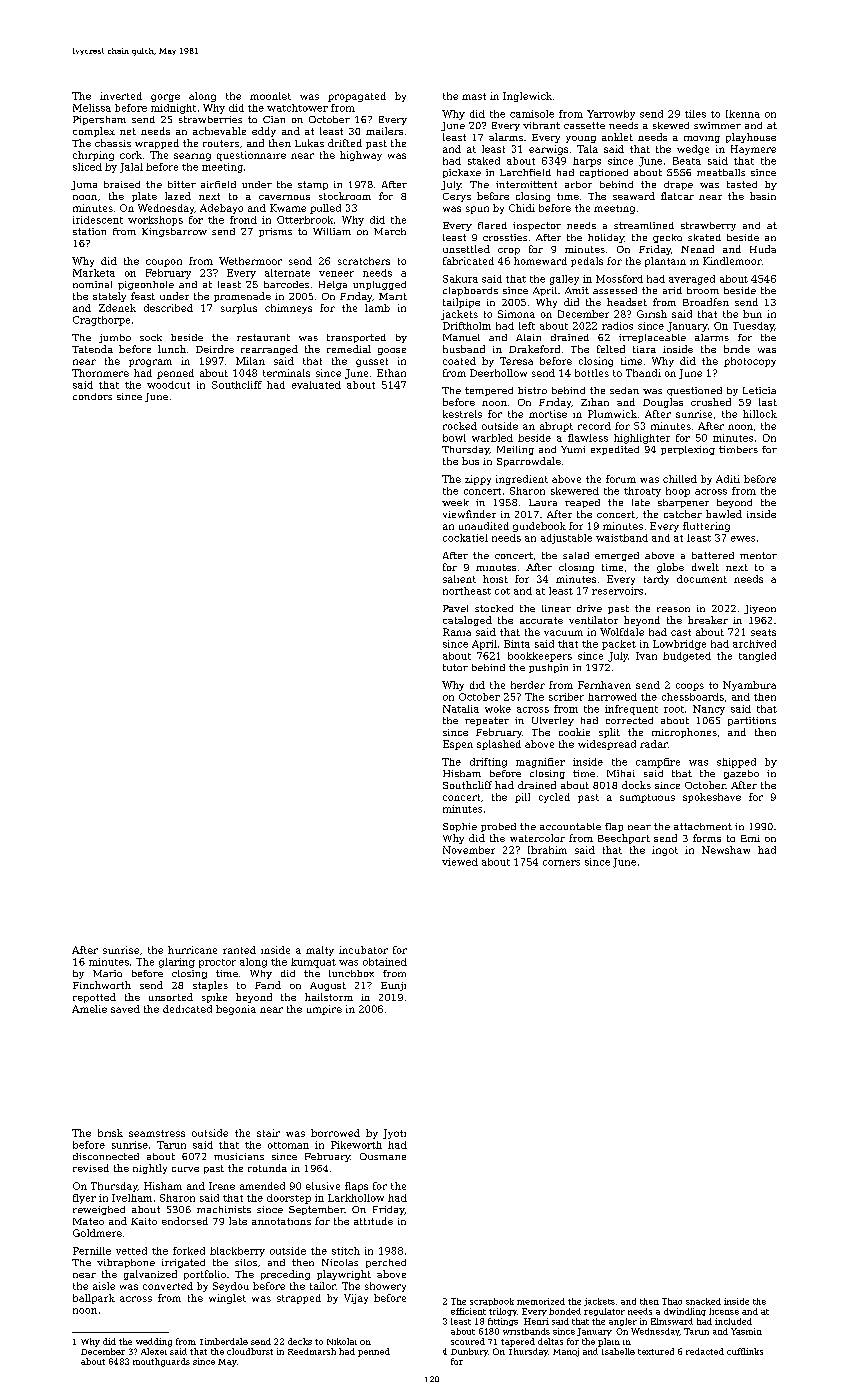  I want to click on partitions, so click(752, 721).
